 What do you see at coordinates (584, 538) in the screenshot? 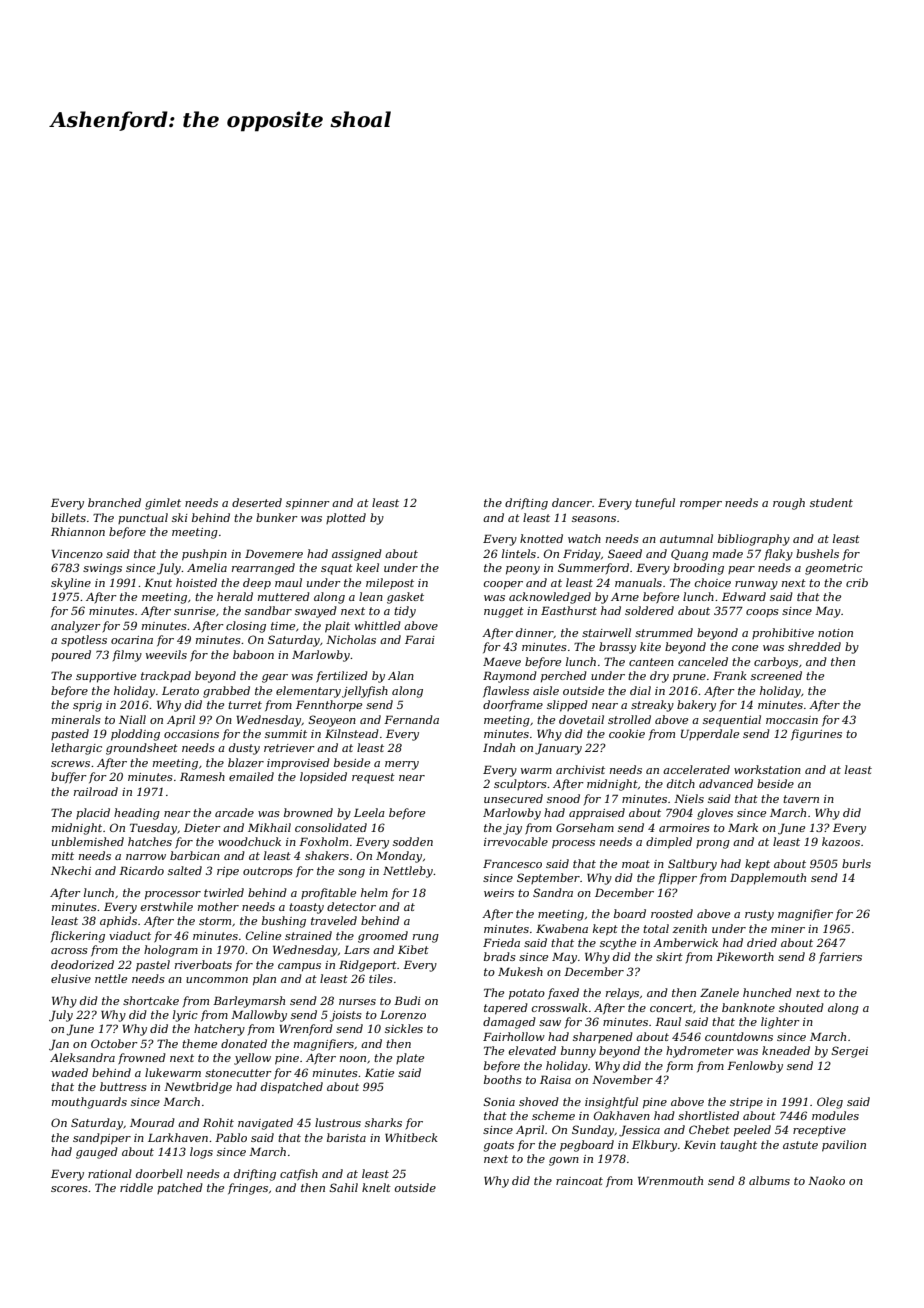
I see `watch` at bounding box center [584, 538].
